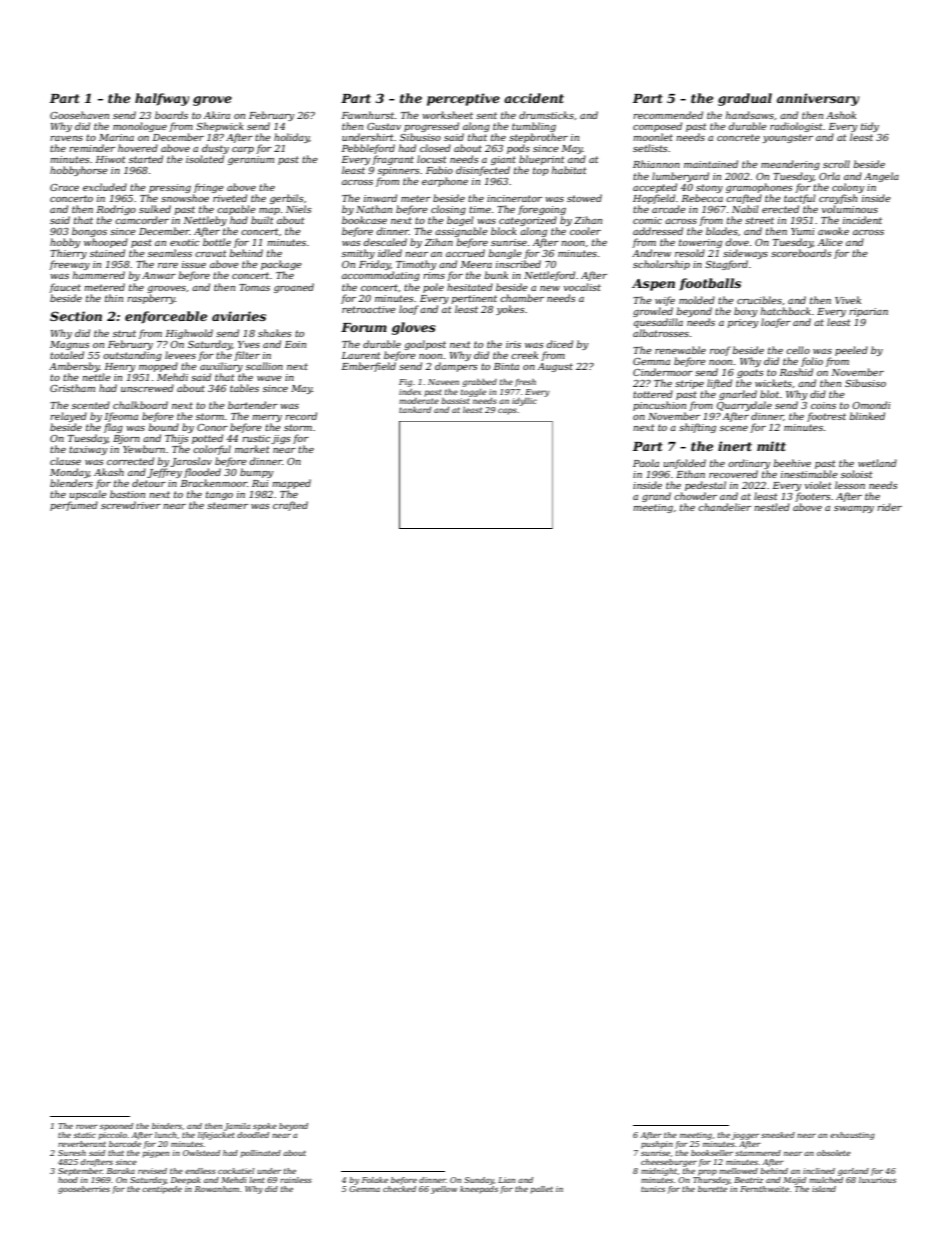 The image size is (952, 1233). What do you see at coordinates (829, 176) in the screenshot?
I see `Orla` at bounding box center [829, 176].
